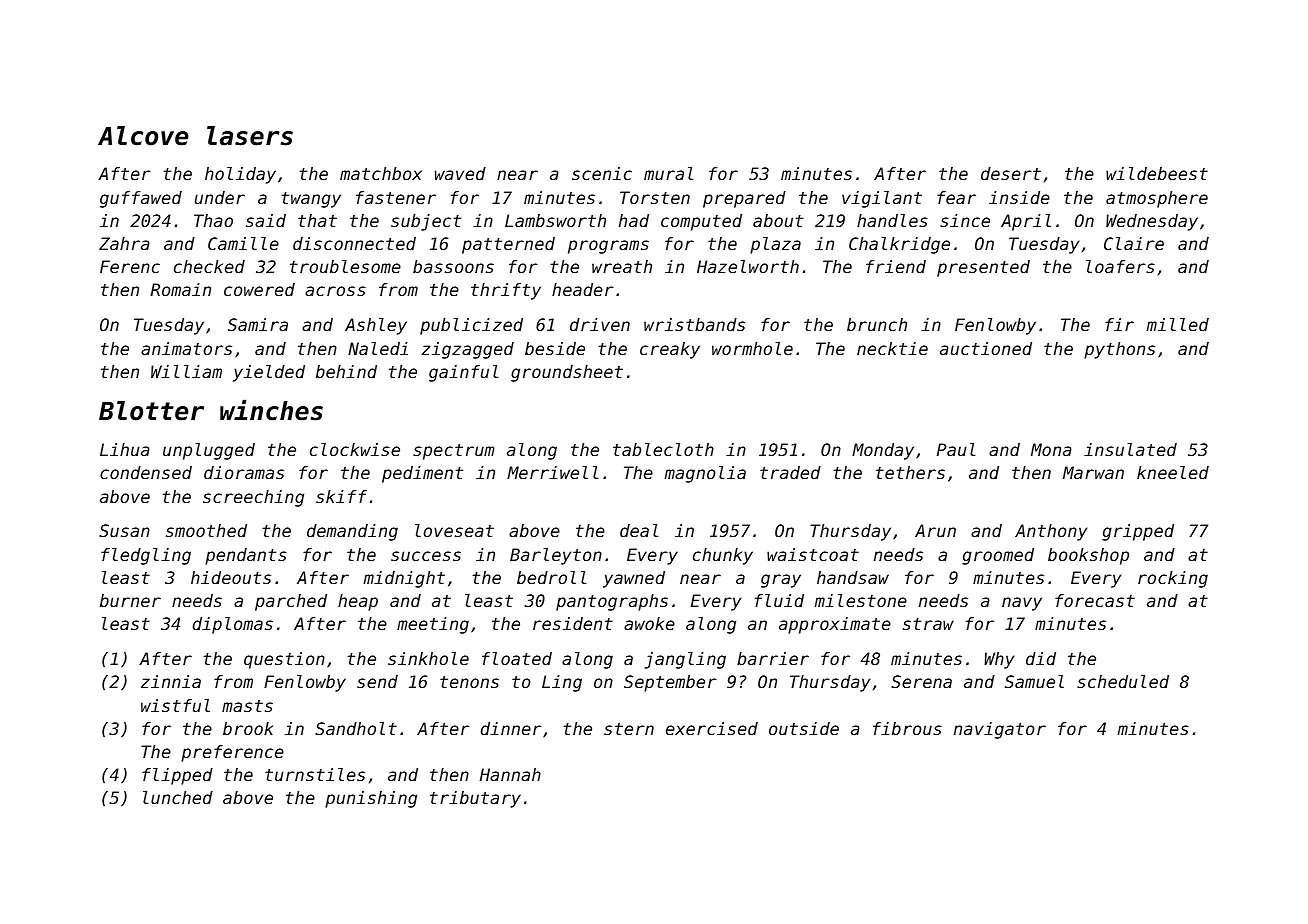  I want to click on Sandholt, so click(356, 728).
